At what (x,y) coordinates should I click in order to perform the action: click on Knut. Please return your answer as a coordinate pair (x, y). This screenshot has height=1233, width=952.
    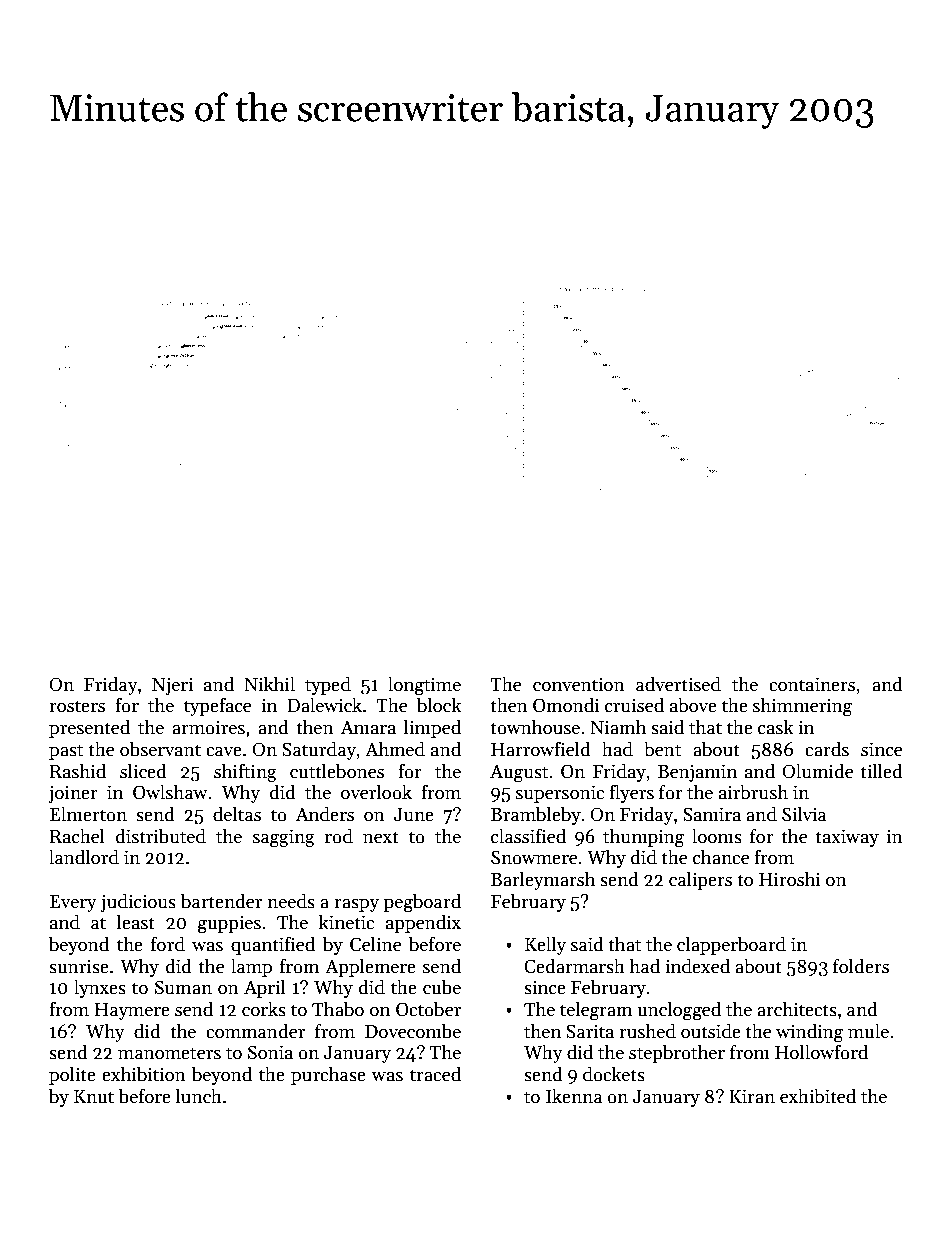
    Looking at the image, I should click on (94, 1097).
